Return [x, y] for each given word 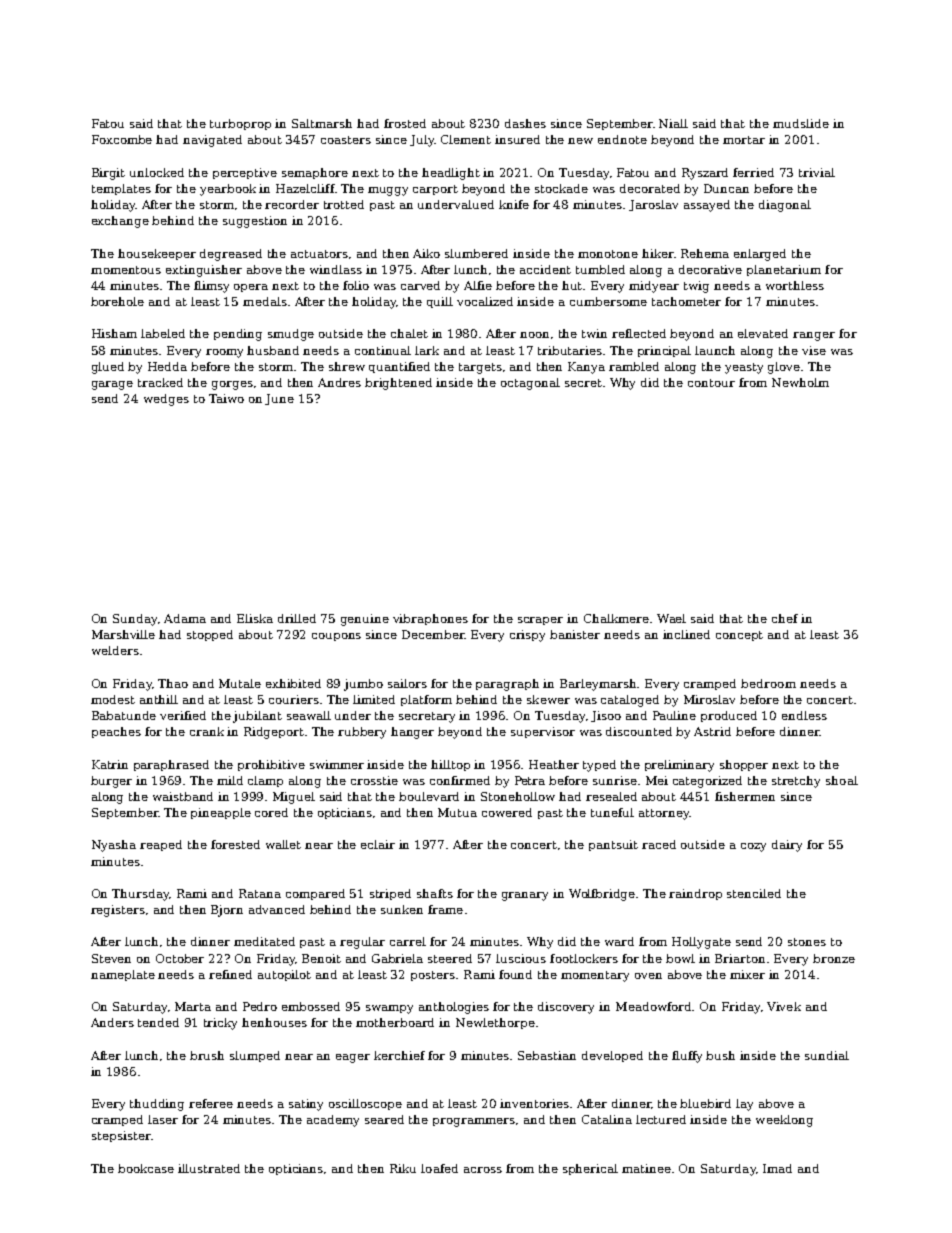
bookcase [146, 1168]
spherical [590, 1169]
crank [207, 731]
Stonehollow [518, 796]
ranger [814, 336]
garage [112, 385]
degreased [231, 255]
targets [480, 368]
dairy [787, 846]
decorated [650, 188]
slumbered [476, 253]
